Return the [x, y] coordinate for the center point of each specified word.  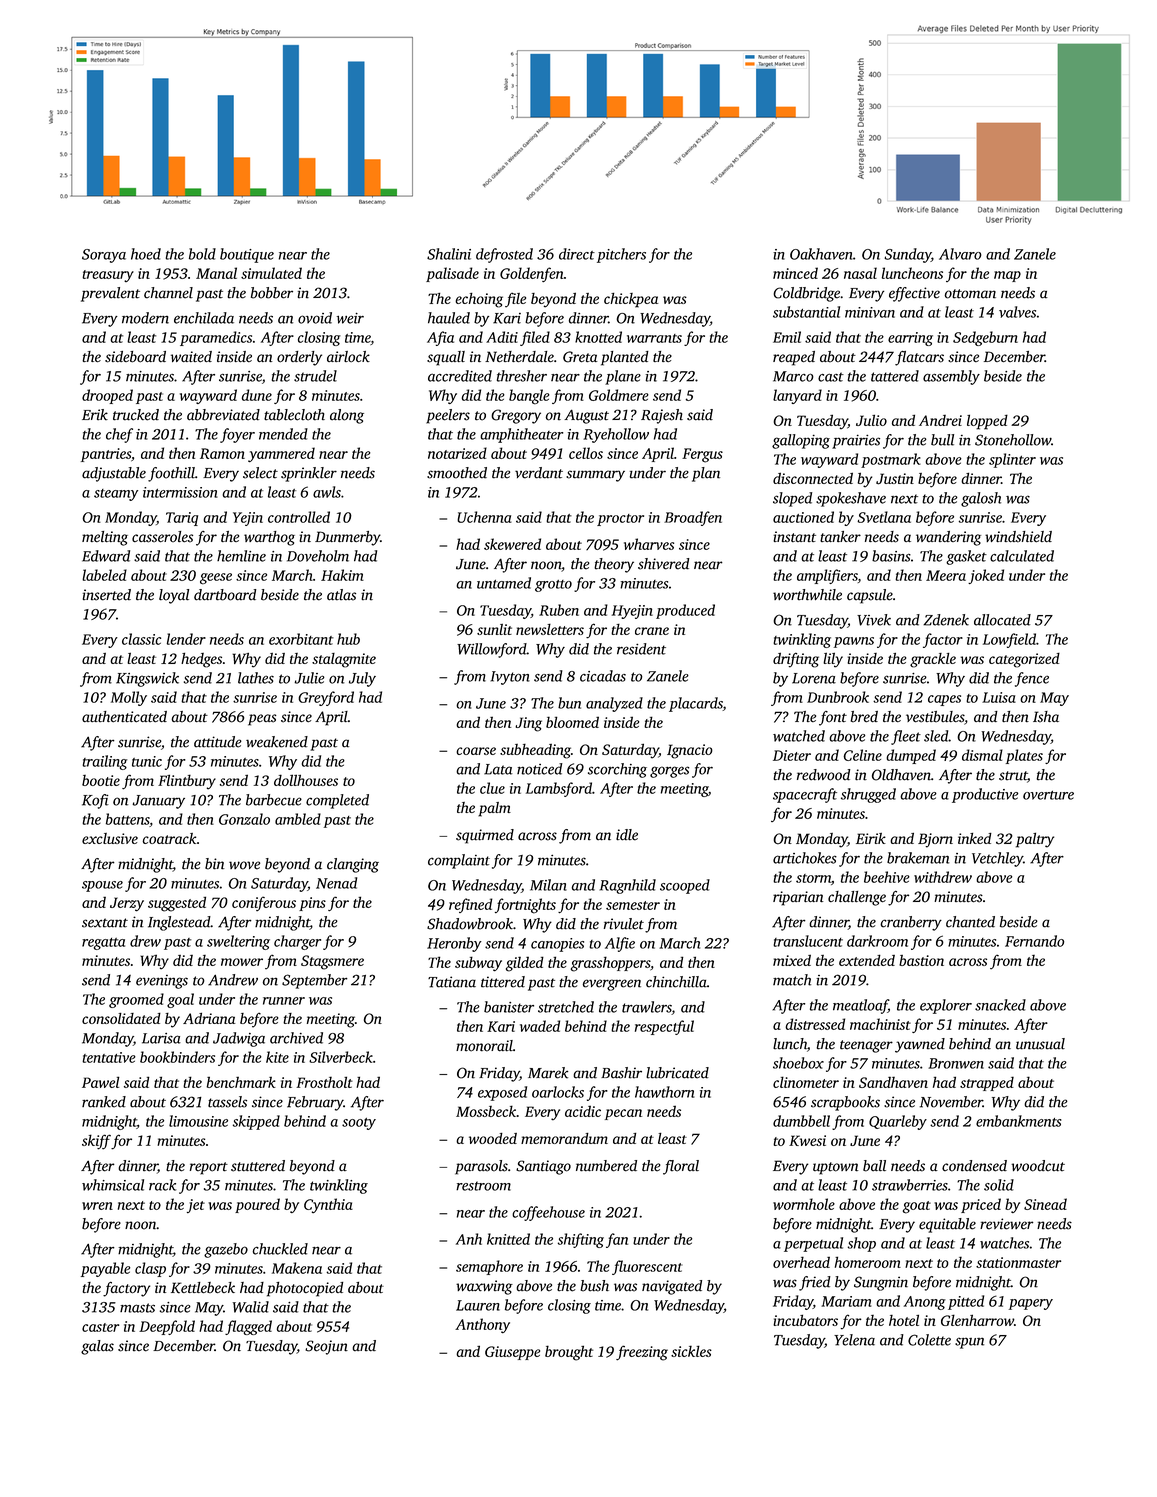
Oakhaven [821, 254]
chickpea [631, 300]
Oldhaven [901, 775]
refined [471, 905]
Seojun [326, 1347]
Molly [129, 698]
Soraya [104, 256]
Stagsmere [332, 962]
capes [944, 700]
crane [652, 631]
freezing [642, 1353]
